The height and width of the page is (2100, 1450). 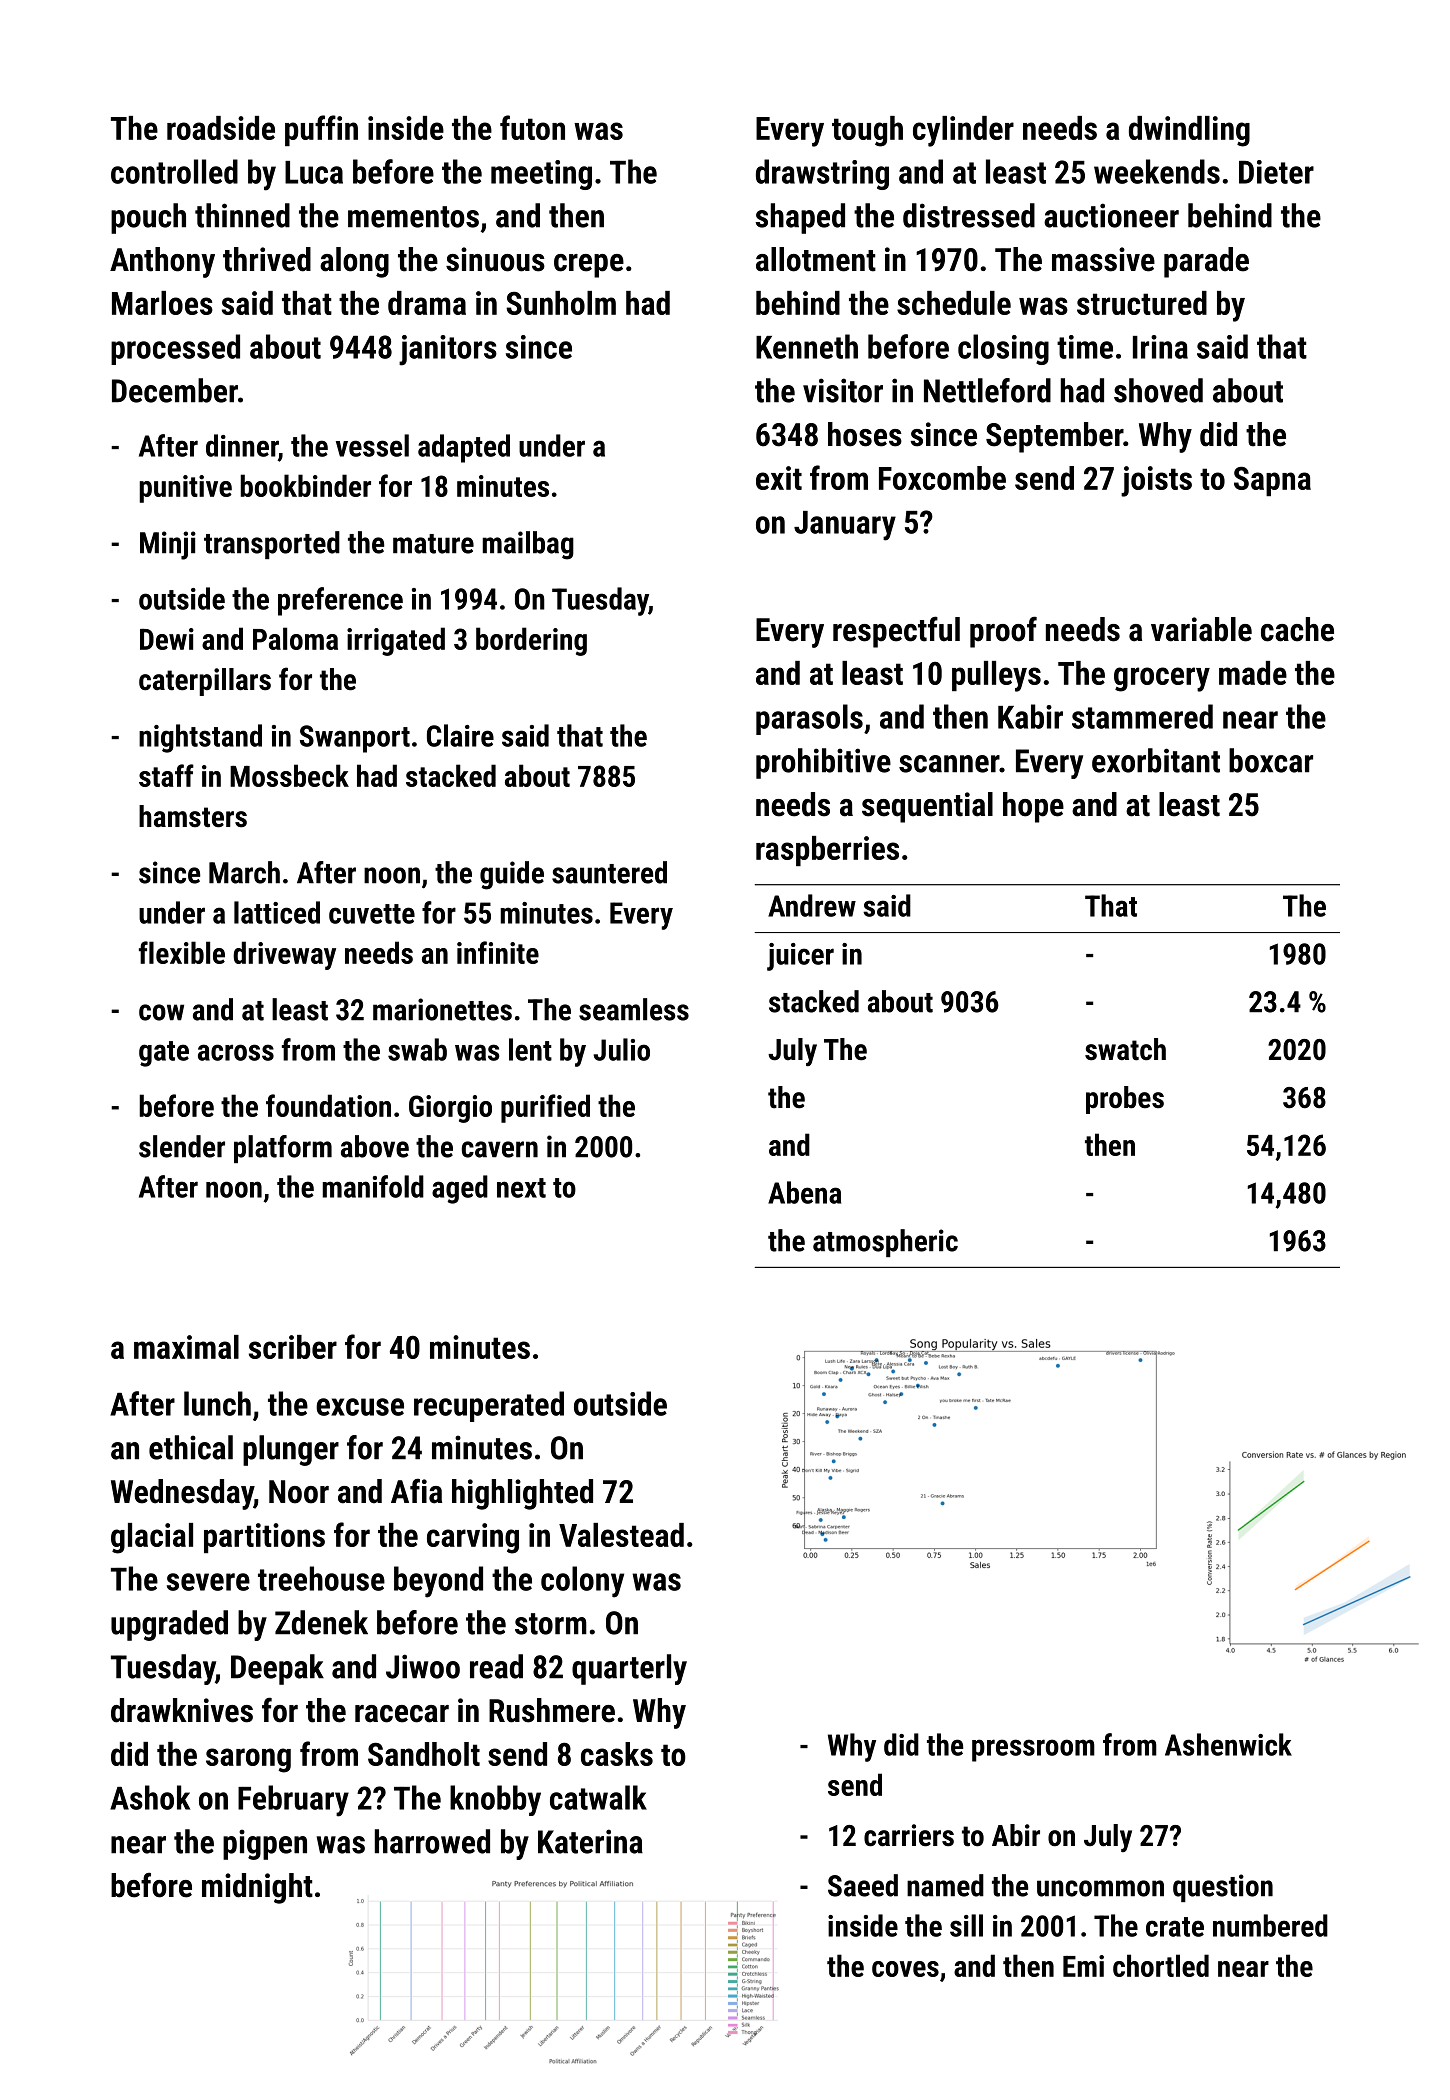 I want to click on Ashenwick, so click(x=1228, y=1744).
